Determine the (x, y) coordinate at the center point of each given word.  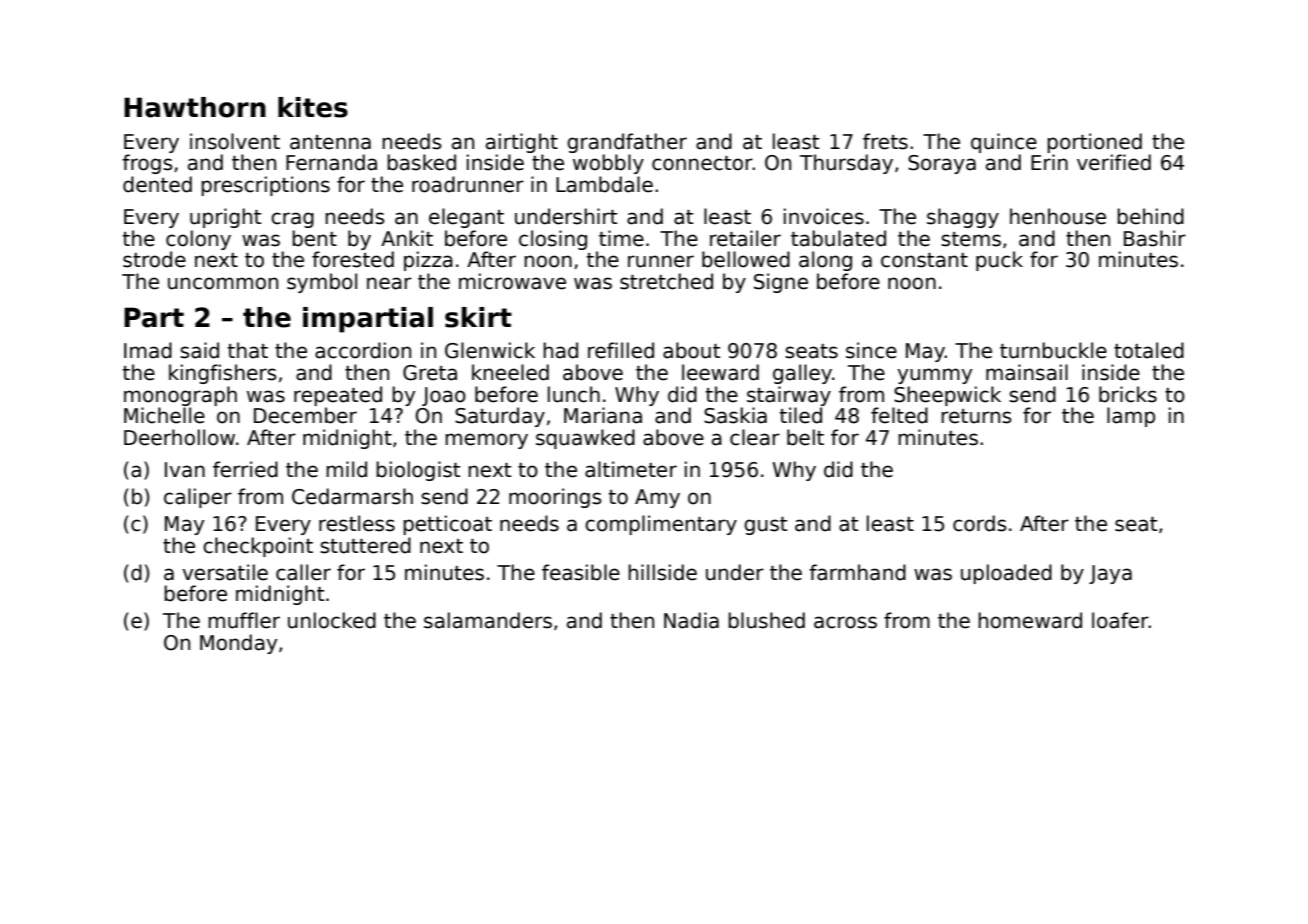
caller (303, 572)
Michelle (164, 415)
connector (702, 163)
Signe (781, 283)
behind (1150, 216)
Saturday (500, 417)
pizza (428, 261)
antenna (330, 142)
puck (999, 261)
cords (979, 523)
